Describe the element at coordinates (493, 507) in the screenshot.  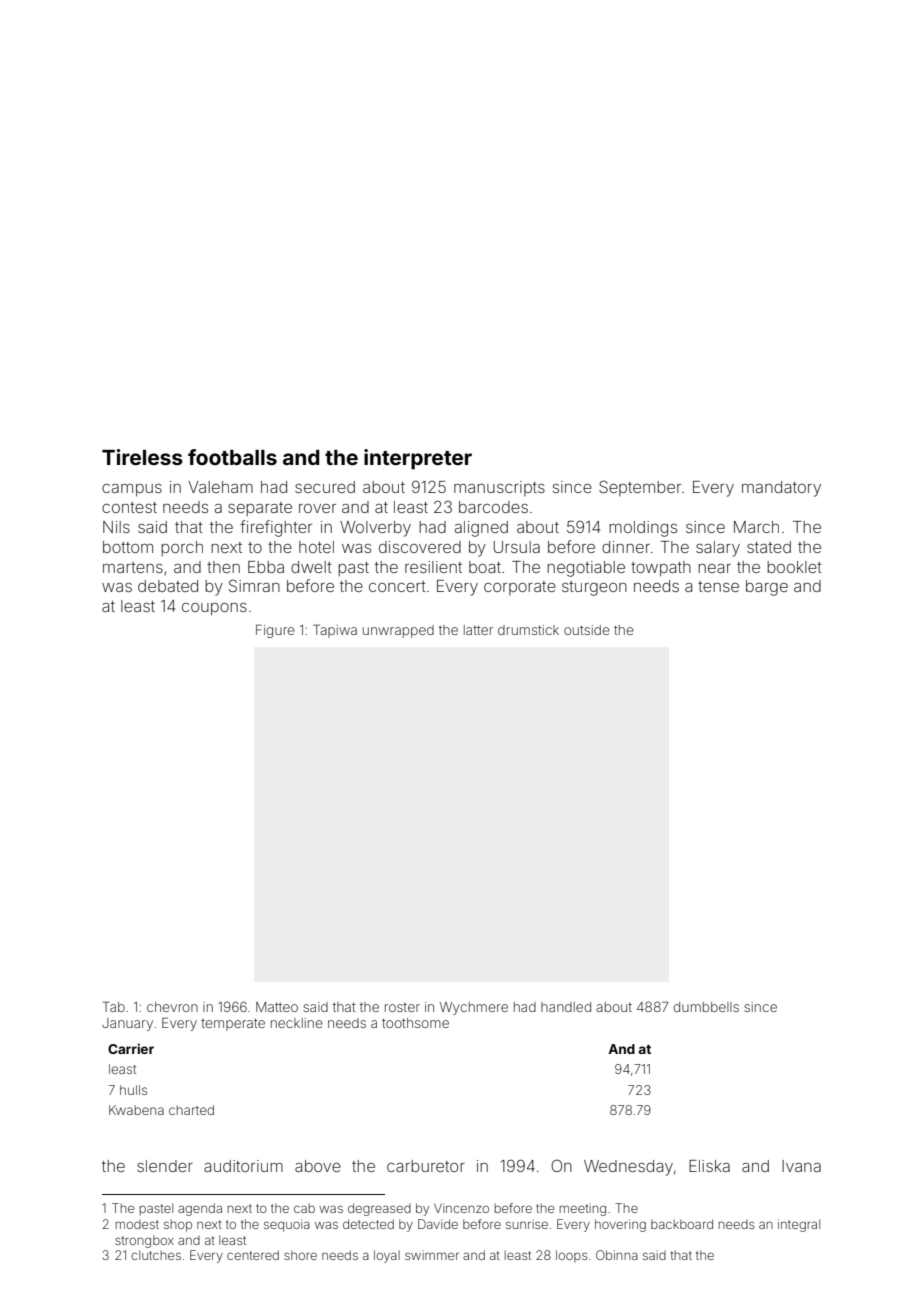
I see `barcodes` at that location.
